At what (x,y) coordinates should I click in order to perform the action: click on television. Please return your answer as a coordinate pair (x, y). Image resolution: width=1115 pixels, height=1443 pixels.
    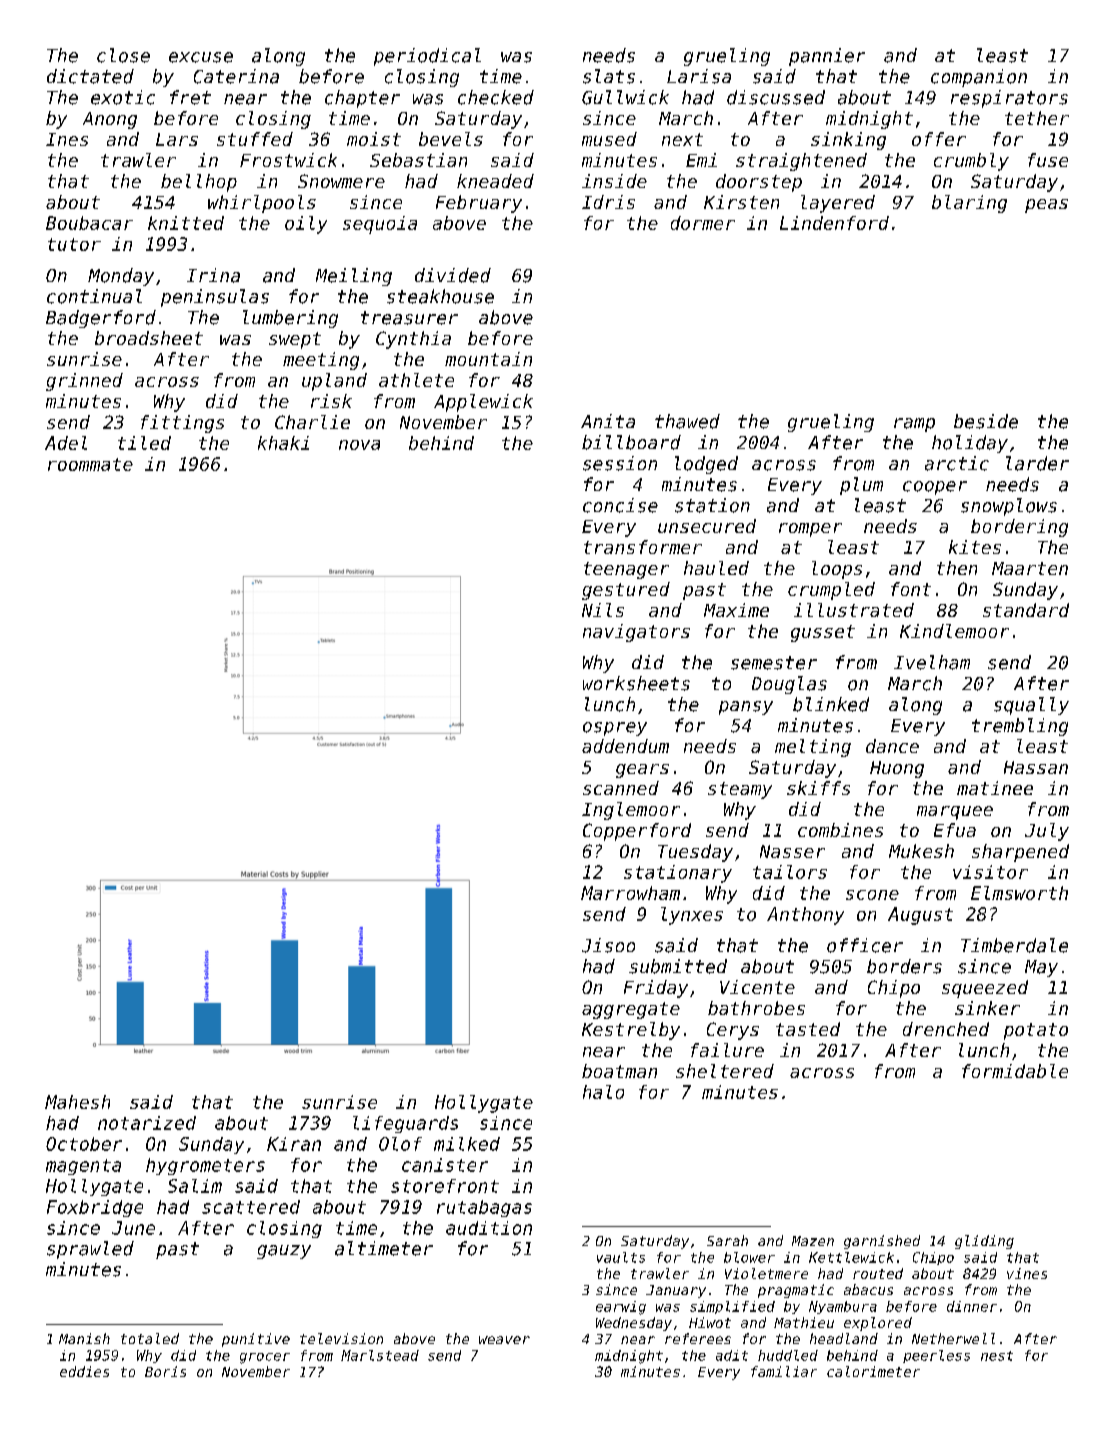
    Looking at the image, I should click on (341, 1338).
